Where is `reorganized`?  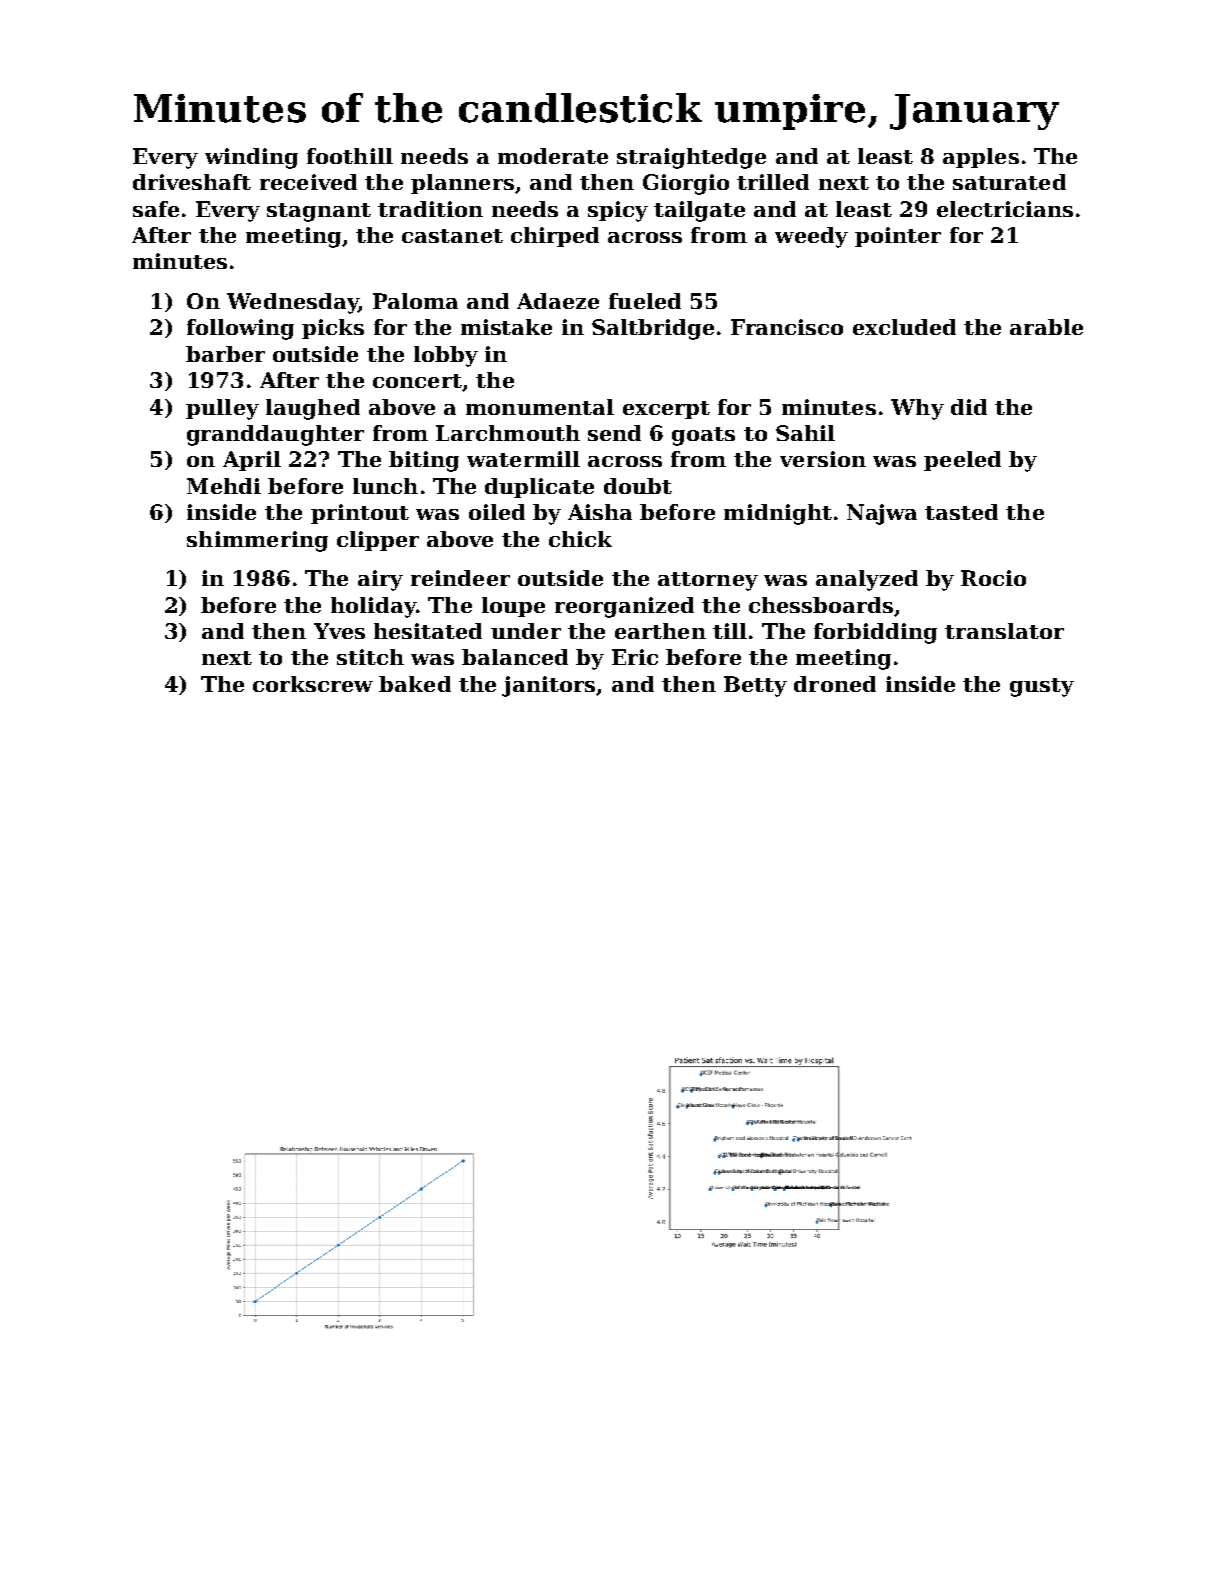 reorganized is located at coordinates (624, 607).
